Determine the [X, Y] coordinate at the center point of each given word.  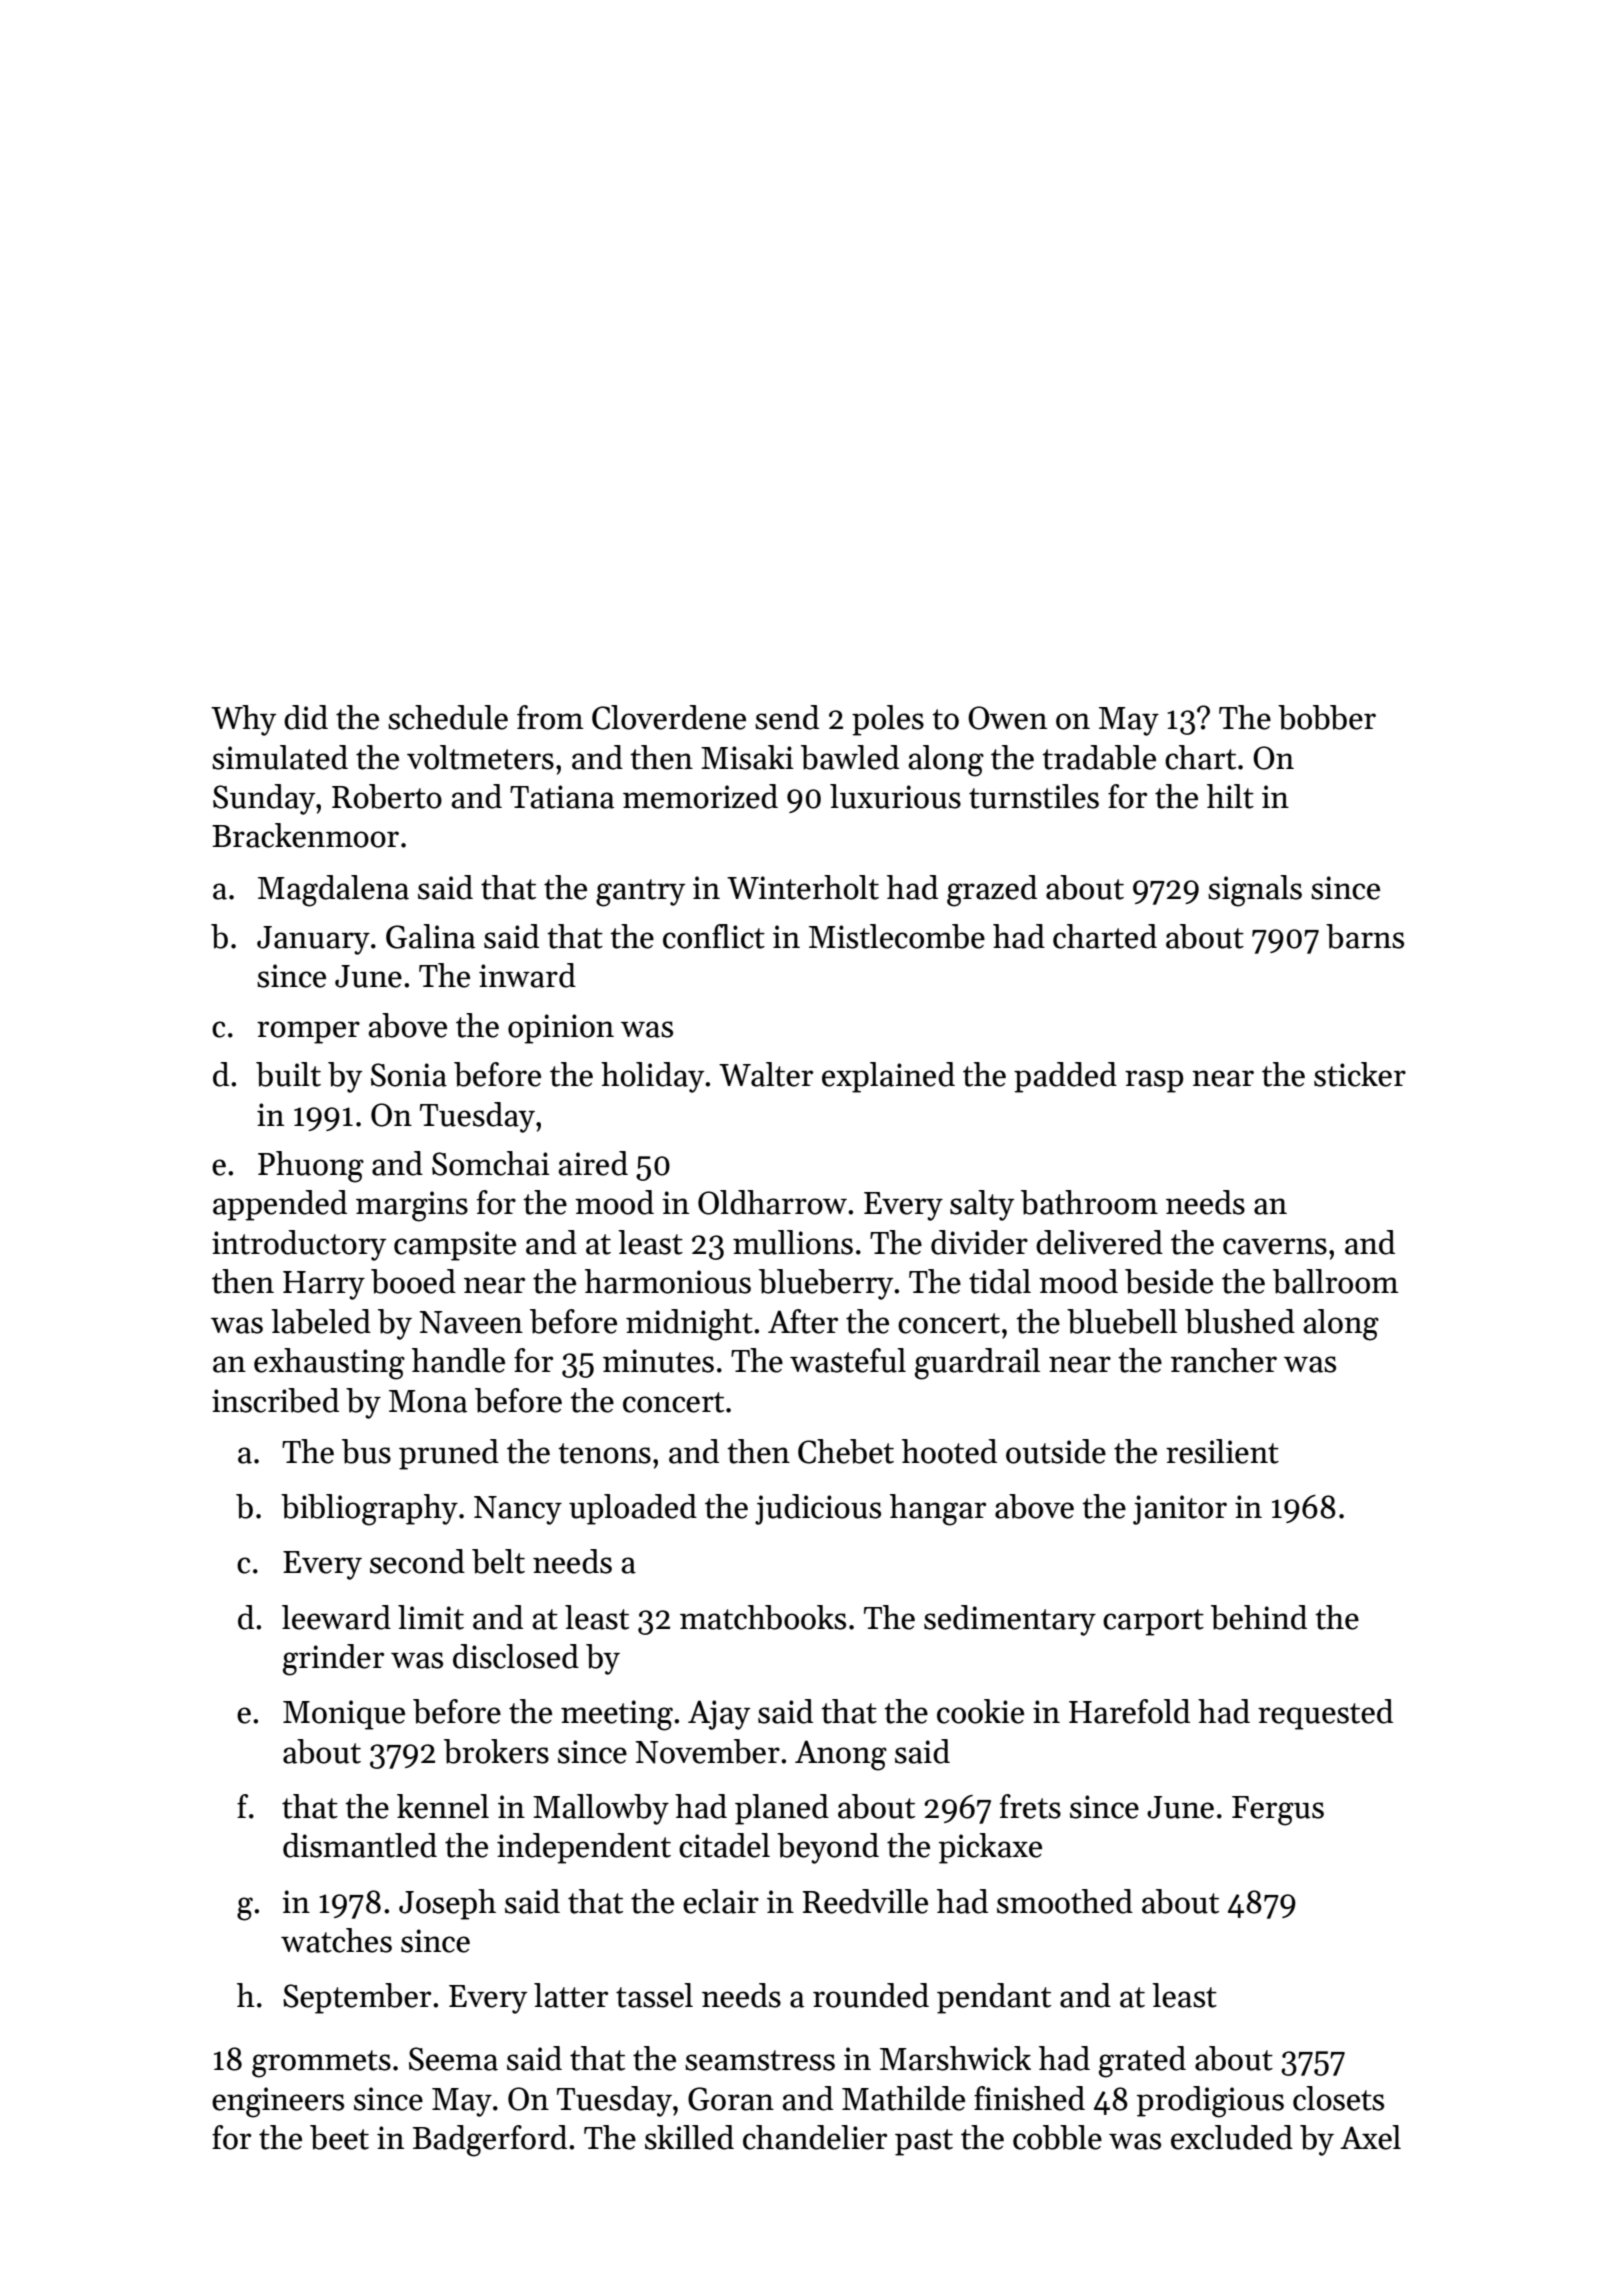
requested [1325, 1714]
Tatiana [562, 797]
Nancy [518, 1510]
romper [308, 1032]
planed [782, 1809]
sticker [1360, 1074]
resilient [1222, 1451]
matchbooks [763, 1617]
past [924, 2142]
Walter [766, 1074]
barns [1365, 936]
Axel [1370, 2137]
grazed [992, 891]
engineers [278, 2102]
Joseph [447, 1904]
